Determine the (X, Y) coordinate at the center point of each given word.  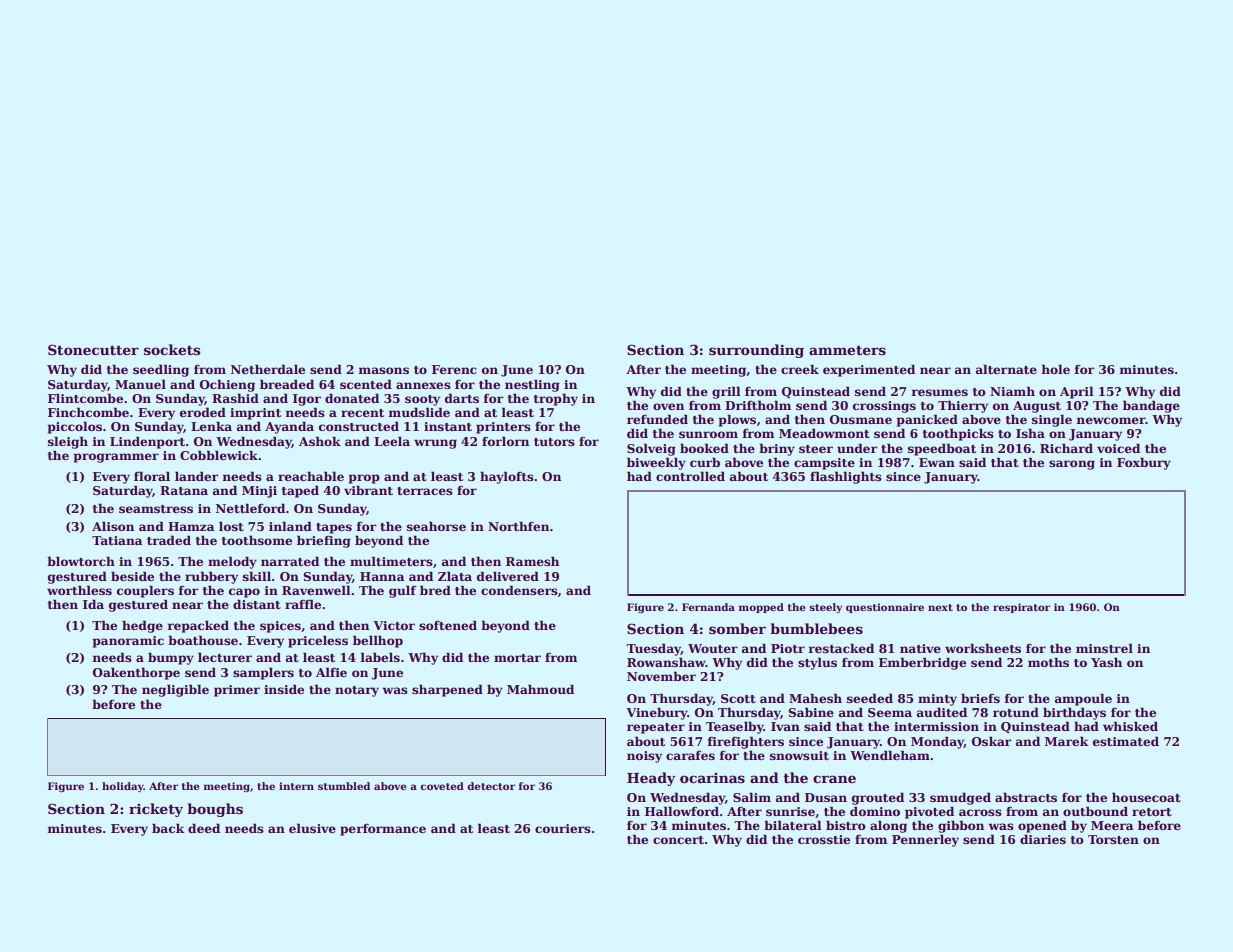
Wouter (713, 648)
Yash (1106, 662)
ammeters (847, 350)
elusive (312, 828)
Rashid (235, 398)
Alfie (331, 672)
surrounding (756, 351)
